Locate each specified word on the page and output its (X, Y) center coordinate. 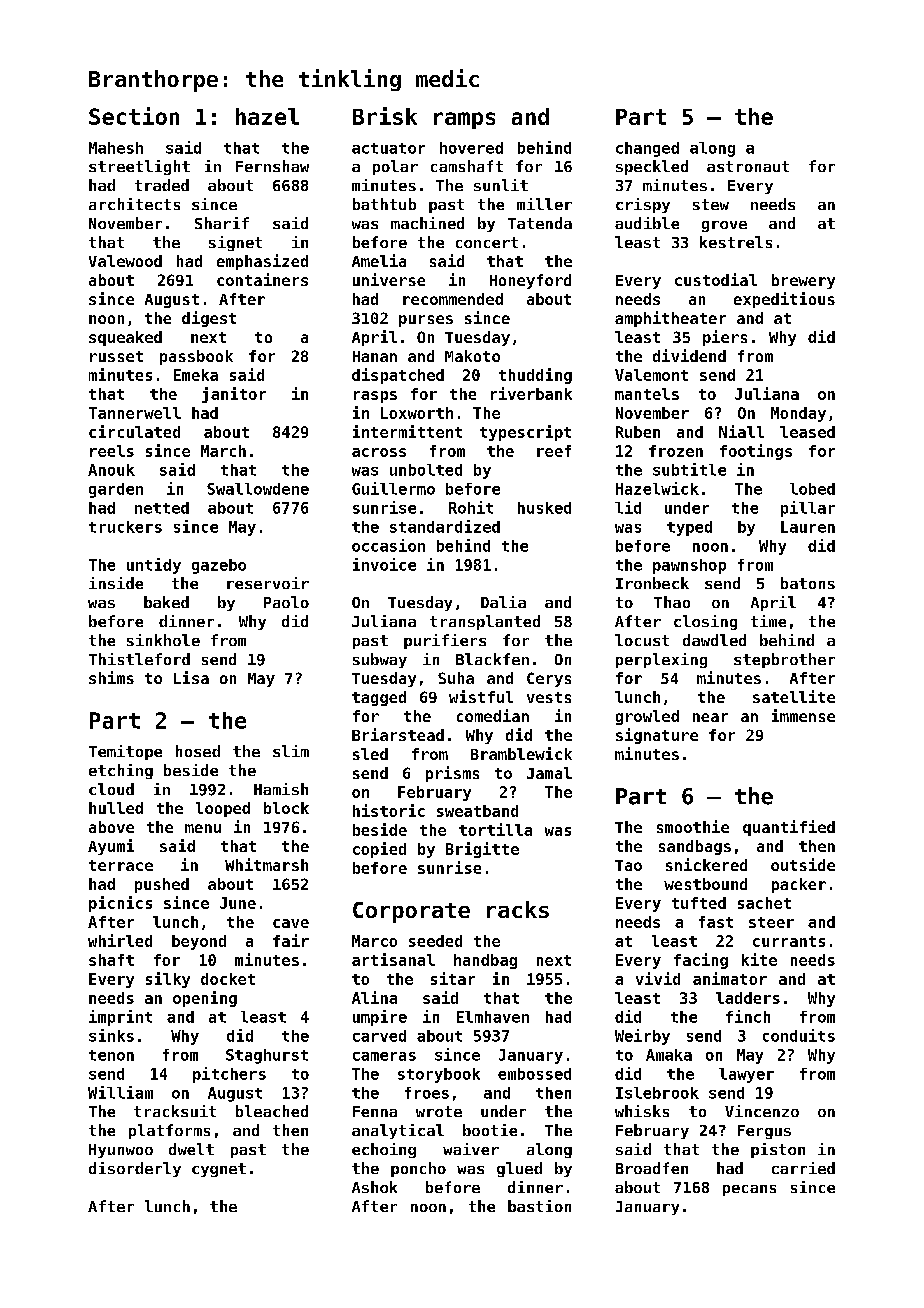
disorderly (135, 1169)
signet (235, 243)
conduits (799, 1035)
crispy (643, 205)
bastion (539, 1206)
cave (291, 923)
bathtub (384, 204)
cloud (111, 789)
